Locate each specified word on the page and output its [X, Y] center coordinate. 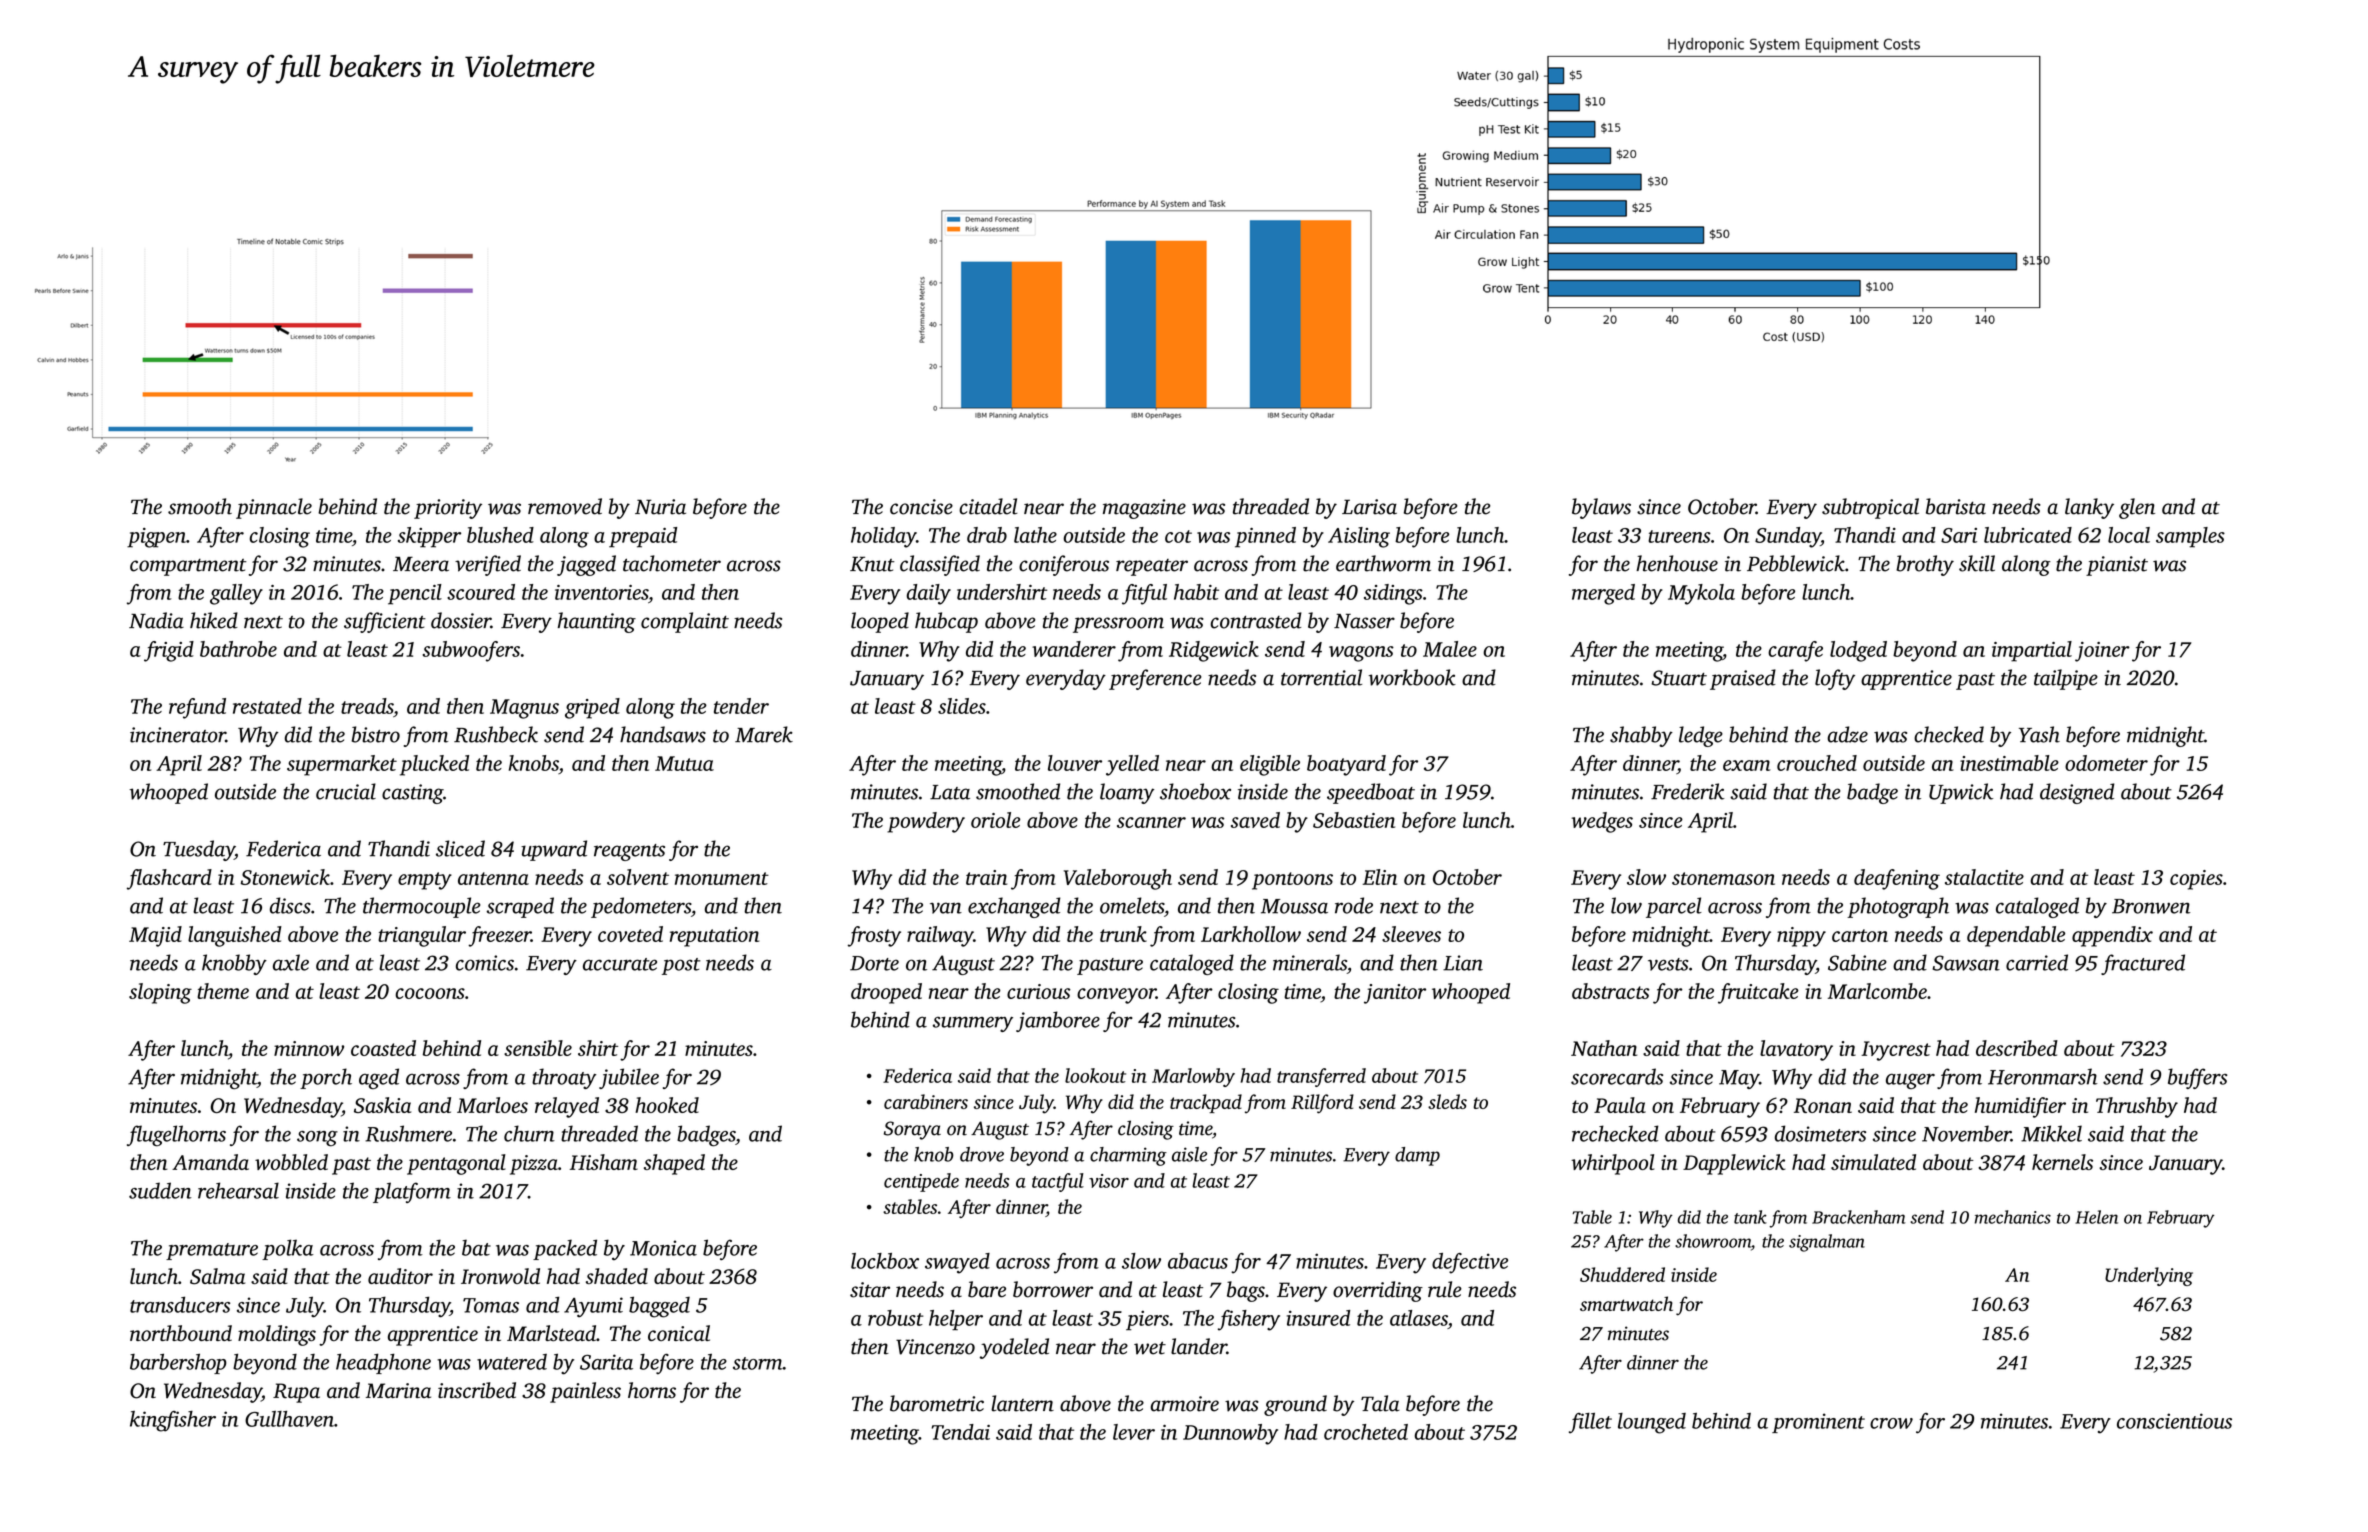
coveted [630, 934]
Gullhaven [289, 1419]
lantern [1022, 1403]
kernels [2062, 1162]
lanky [2089, 508]
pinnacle [274, 508]
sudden [160, 1190]
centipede [921, 1182]
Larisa [1369, 507]
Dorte [874, 963]
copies [2196, 880]
